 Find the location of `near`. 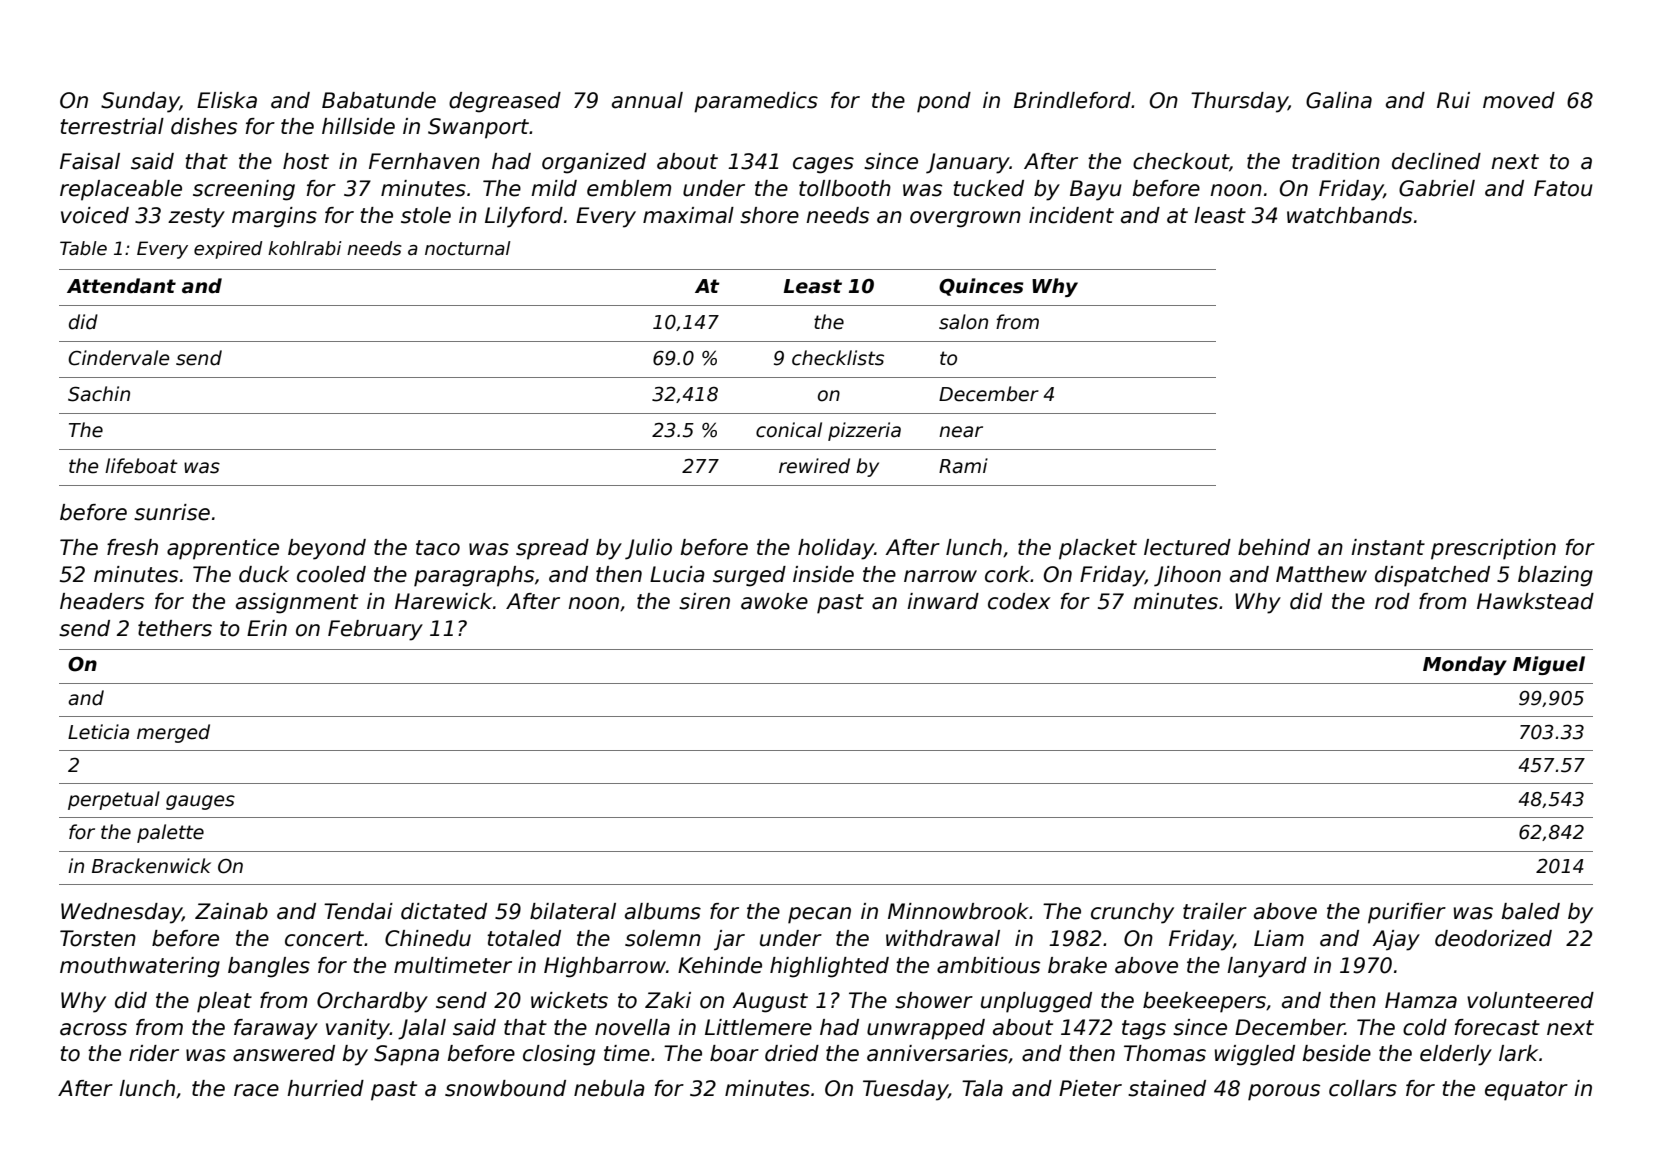

near is located at coordinates (961, 432).
